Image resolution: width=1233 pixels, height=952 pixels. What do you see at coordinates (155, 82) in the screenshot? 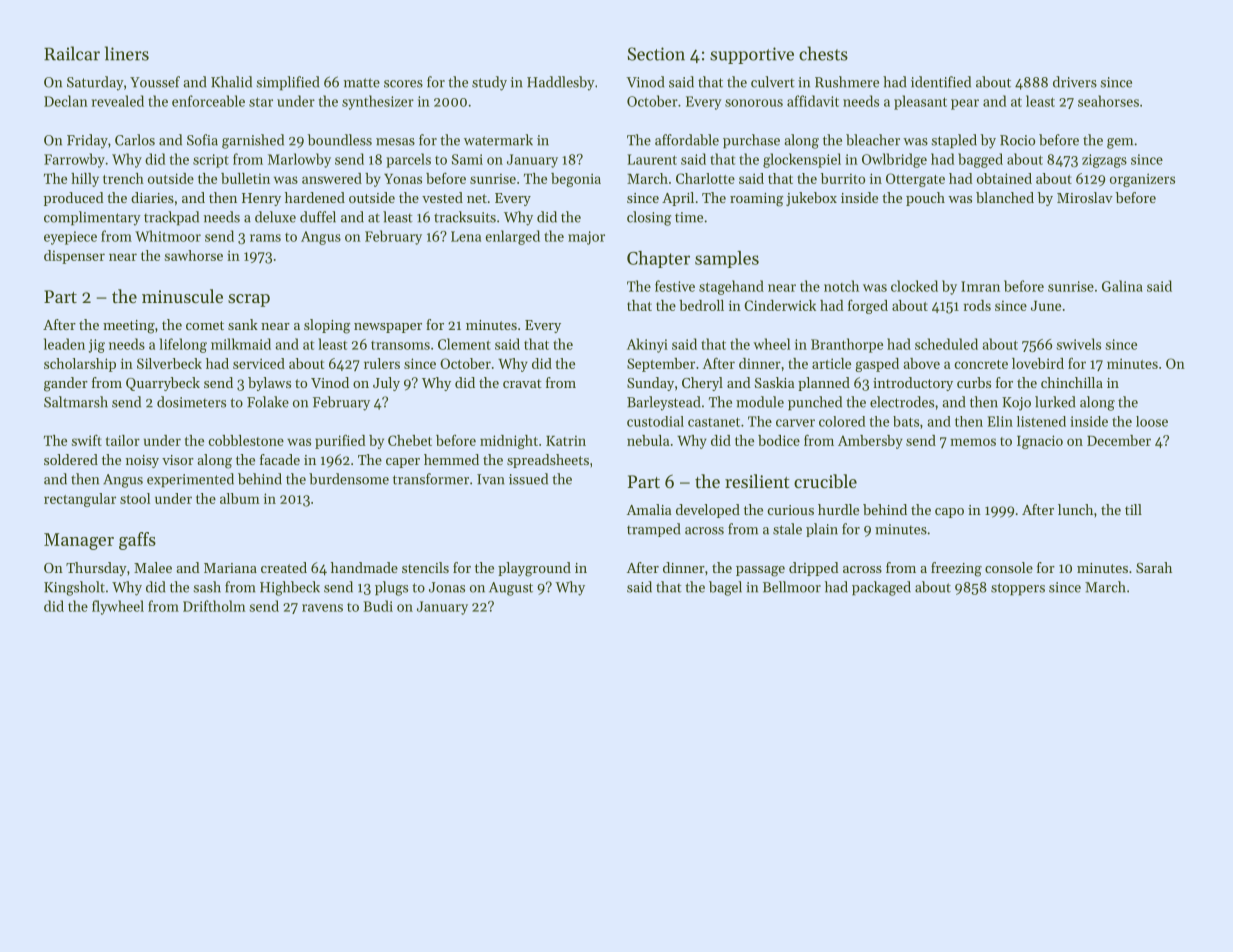
I see `Youssef` at bounding box center [155, 82].
